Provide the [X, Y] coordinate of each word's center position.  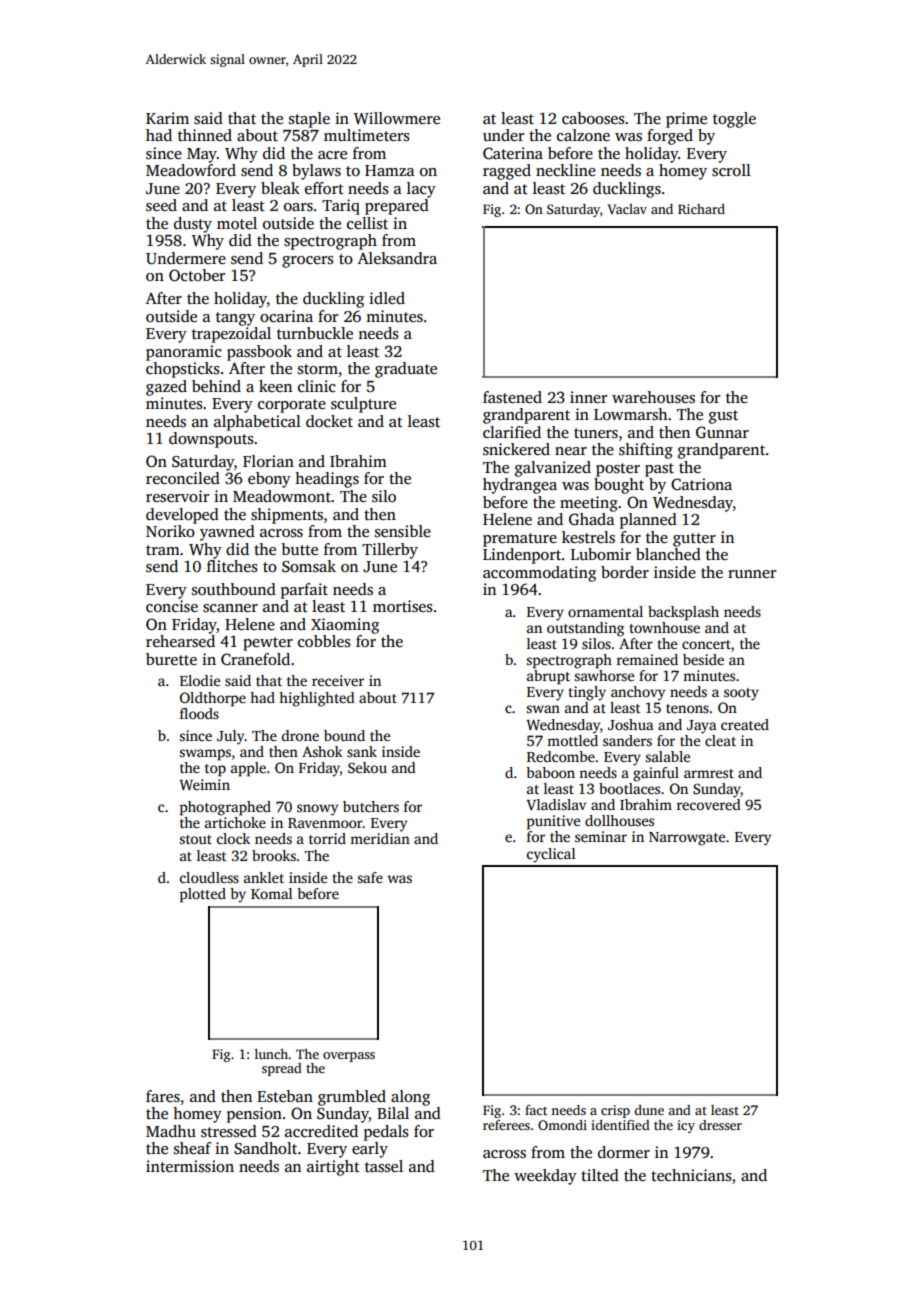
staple [309, 120]
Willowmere [397, 118]
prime [686, 120]
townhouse [664, 627]
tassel [384, 1166]
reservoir [177, 496]
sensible [403, 531]
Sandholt [265, 1148]
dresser [720, 1125]
